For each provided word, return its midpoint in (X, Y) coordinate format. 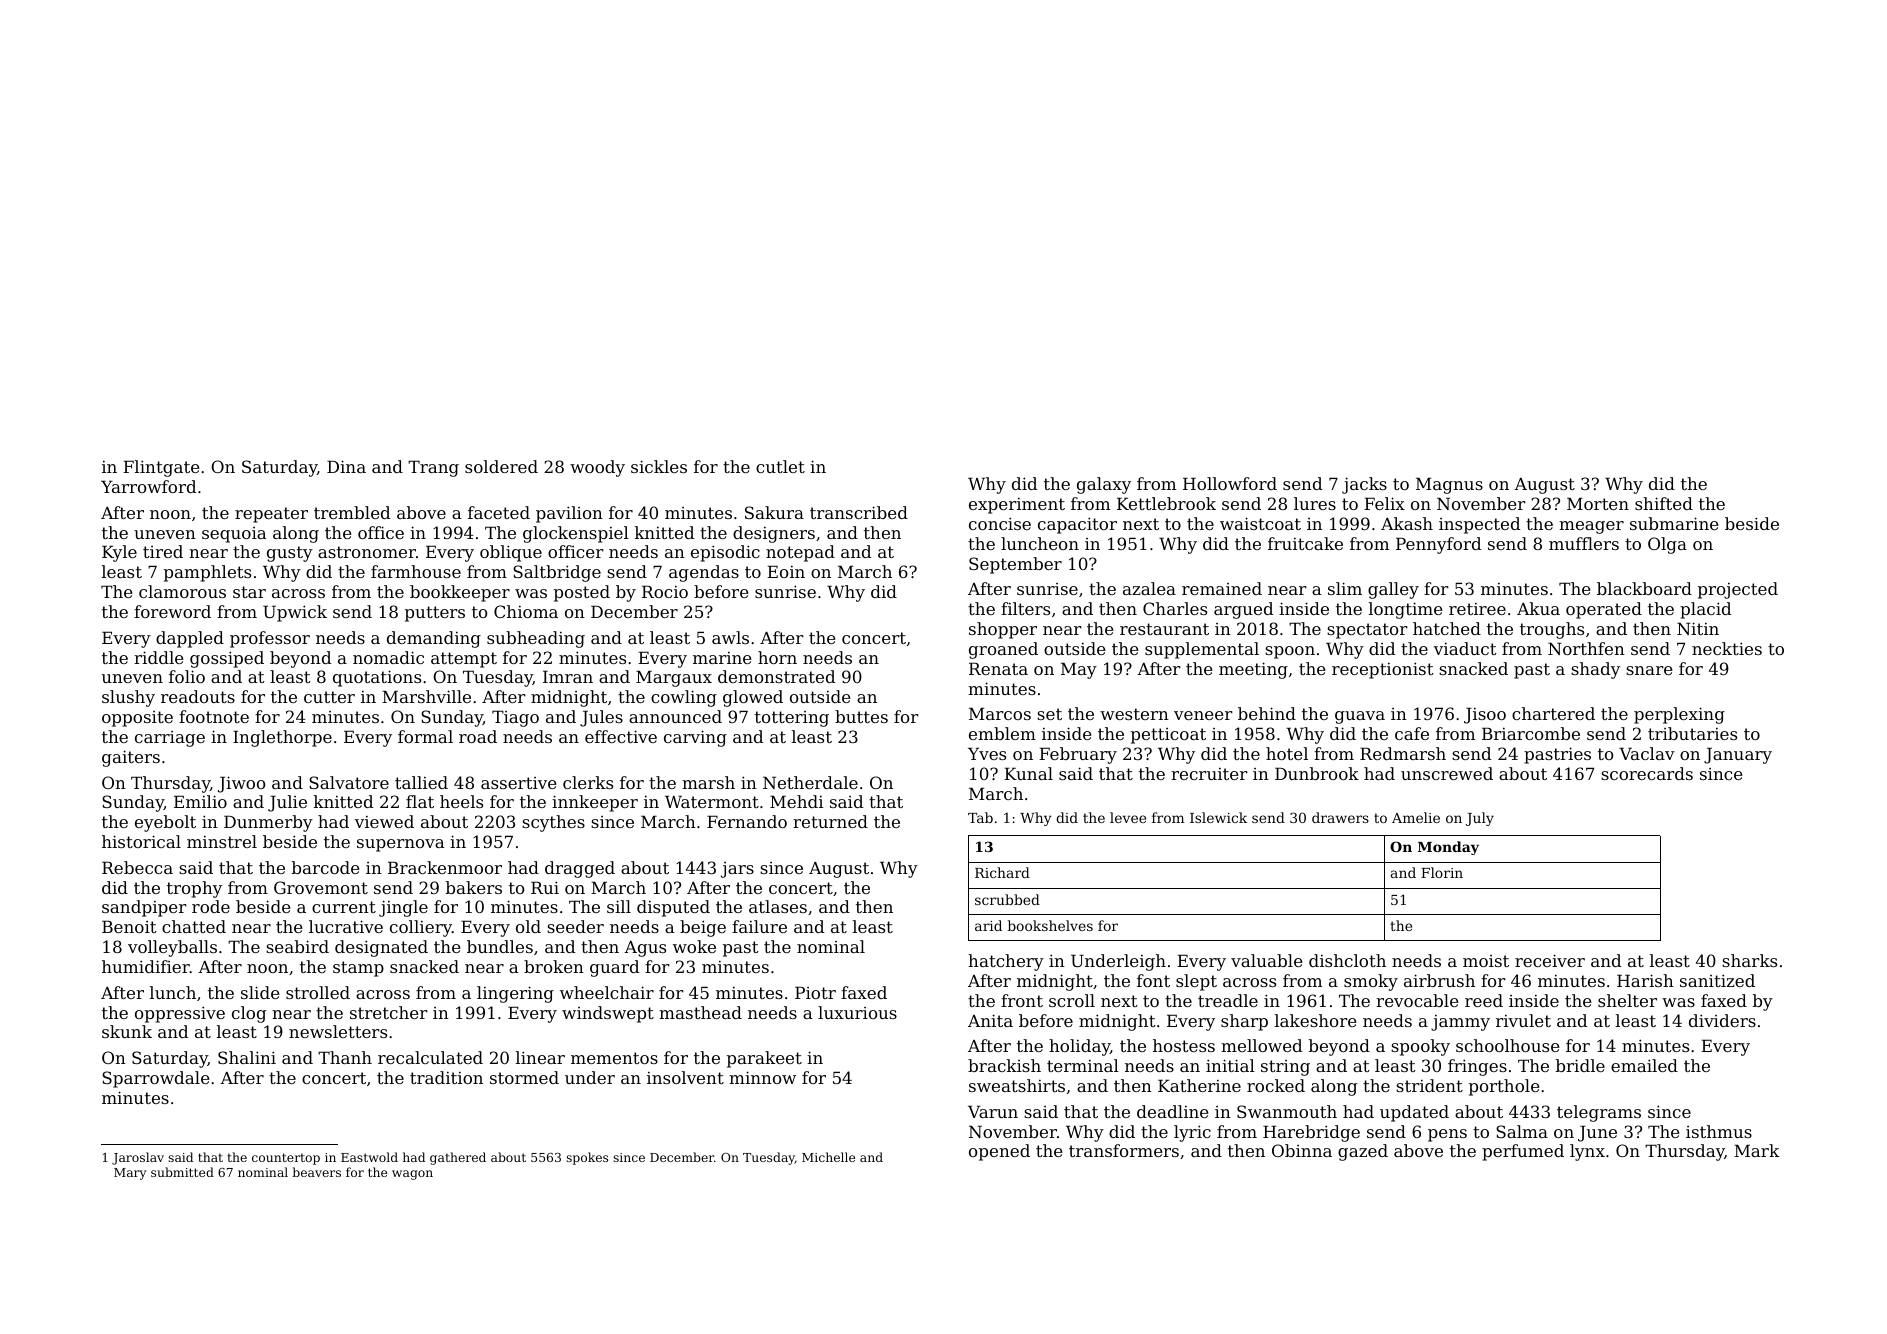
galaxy (1104, 485)
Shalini (247, 1057)
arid (988, 925)
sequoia (234, 535)
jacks (1364, 485)
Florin (1442, 872)
